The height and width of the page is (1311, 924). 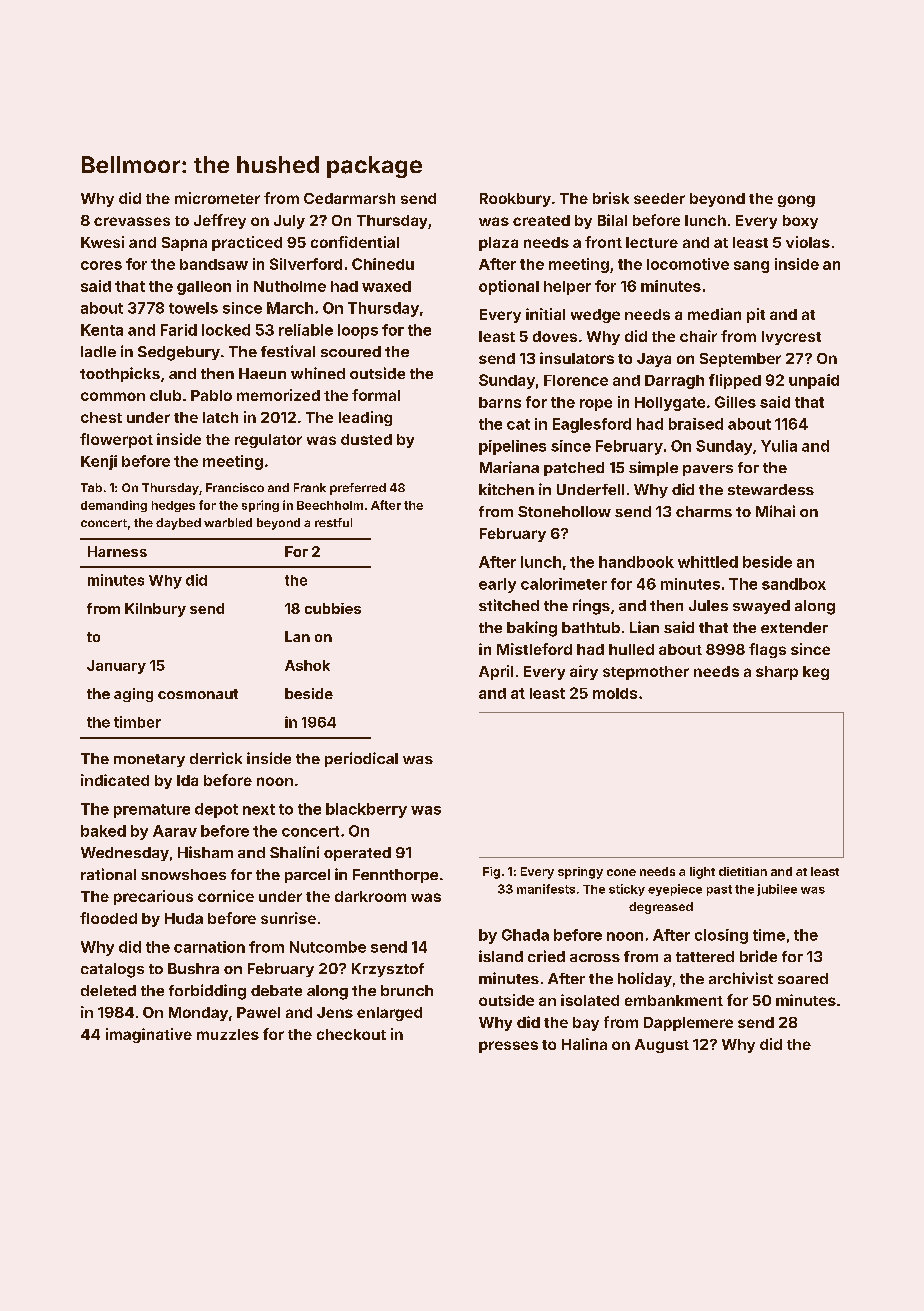 I want to click on derrick, so click(x=216, y=758).
